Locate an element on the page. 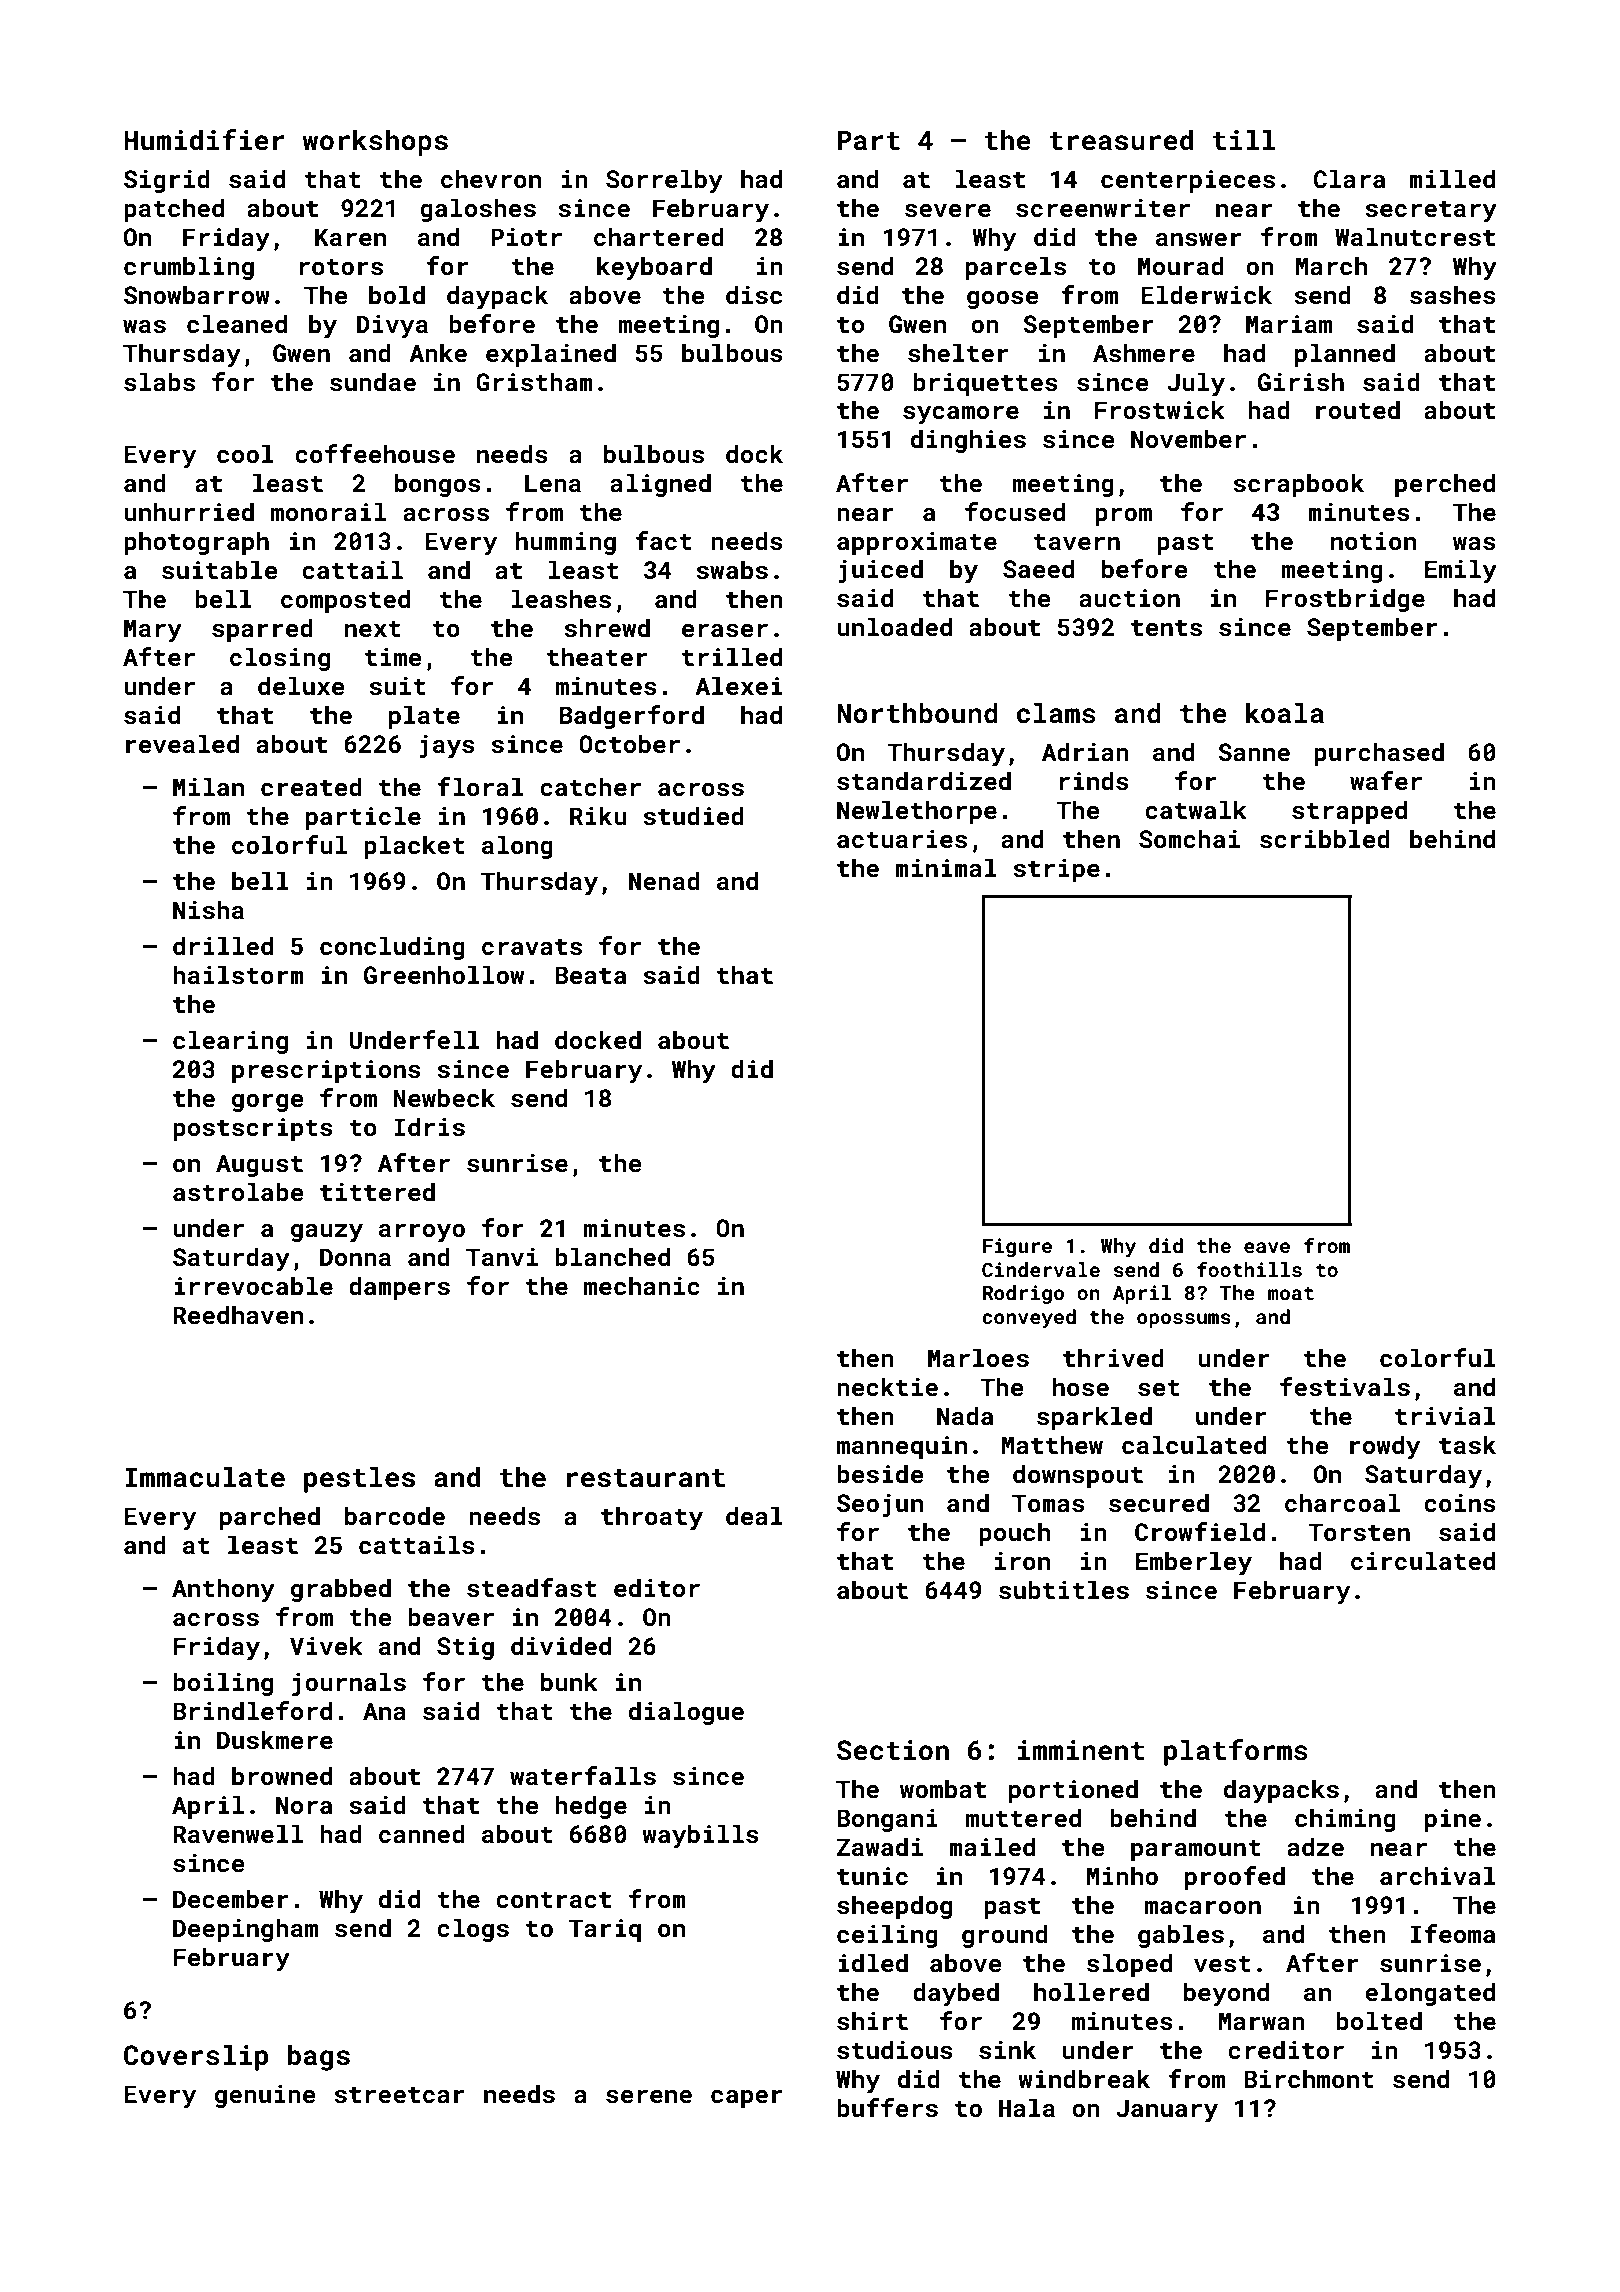 The height and width of the page is (2292, 1620). grabbed is located at coordinates (341, 1590).
